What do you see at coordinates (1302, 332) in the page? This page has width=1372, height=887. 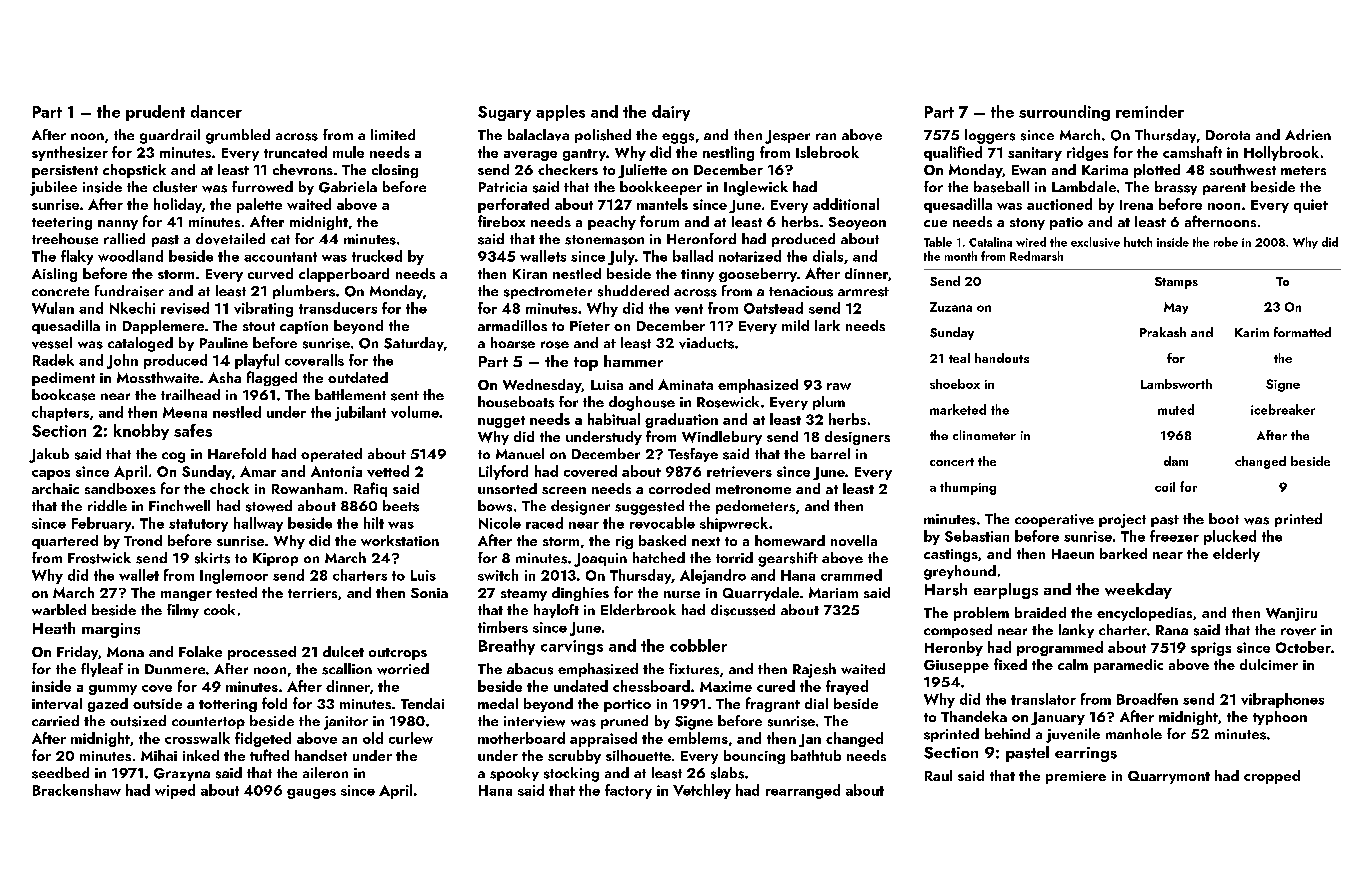 I see `formatted` at bounding box center [1302, 332].
